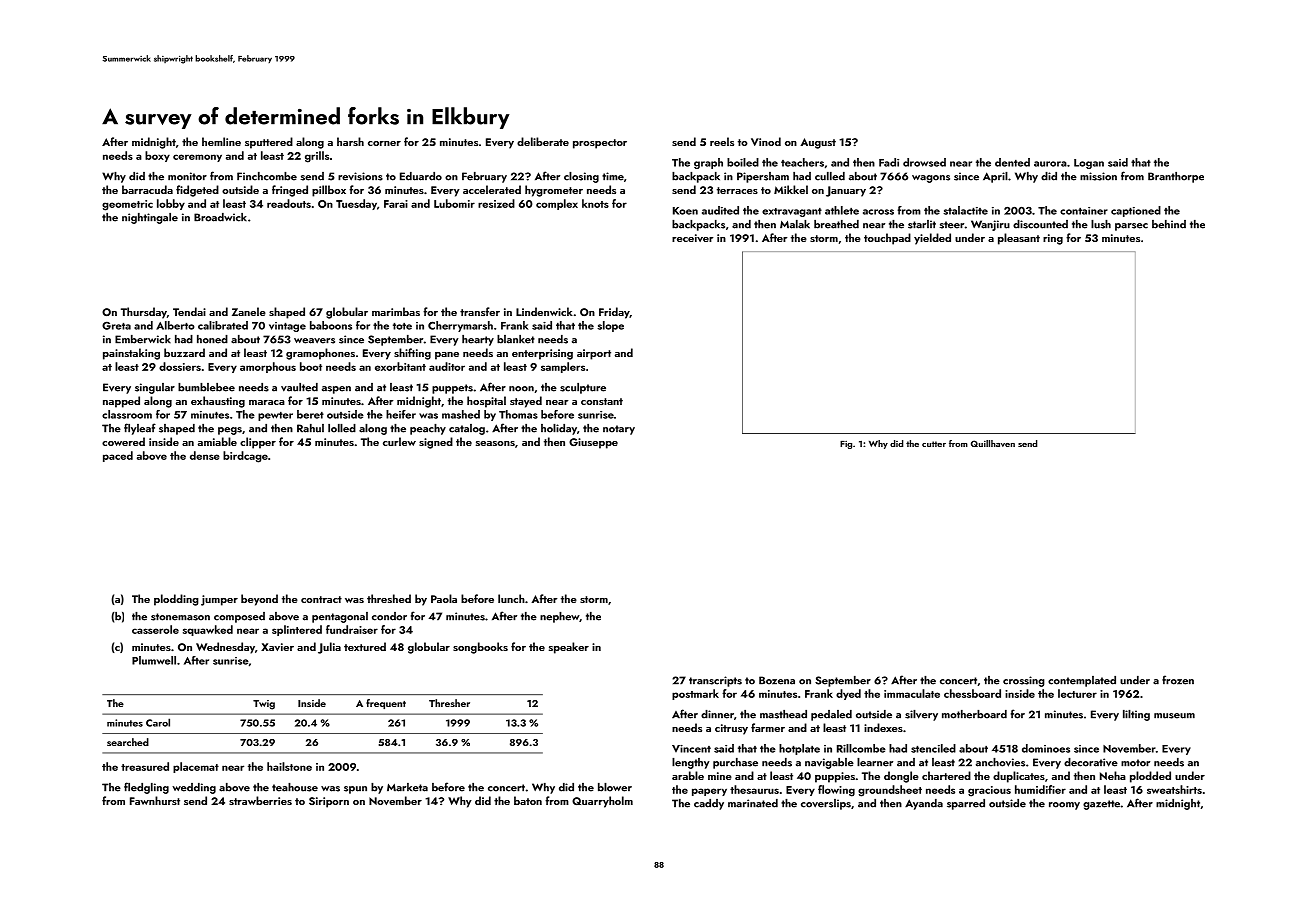  Describe the element at coordinates (329, 802) in the page. I see `Siriporn` at that location.
